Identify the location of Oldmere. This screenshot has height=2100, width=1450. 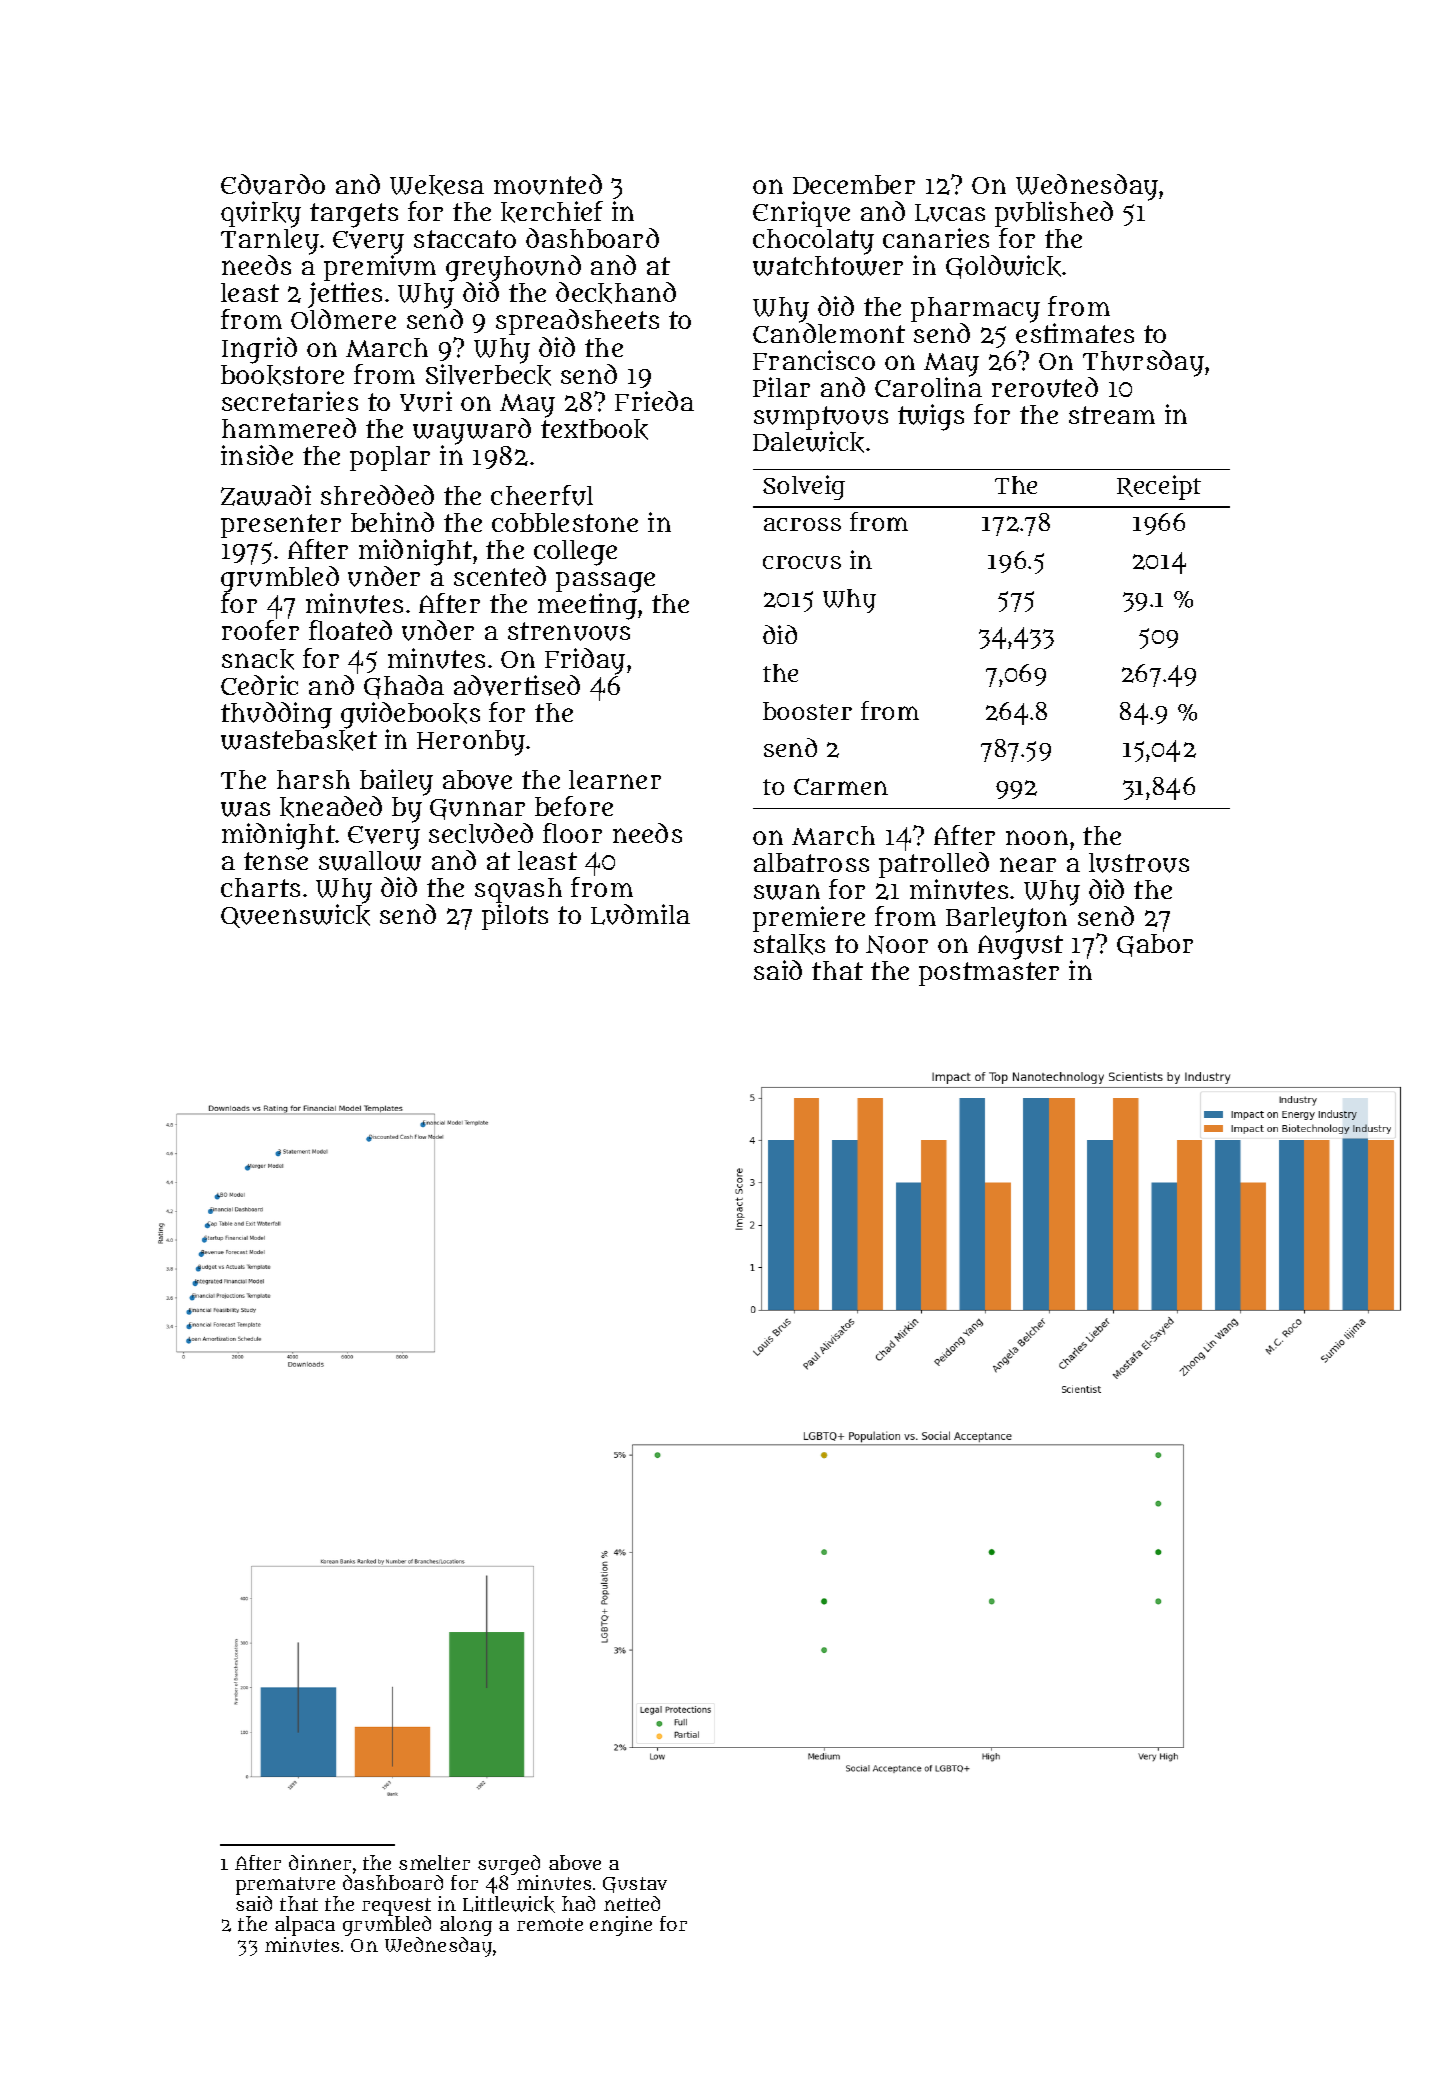
(343, 319).
